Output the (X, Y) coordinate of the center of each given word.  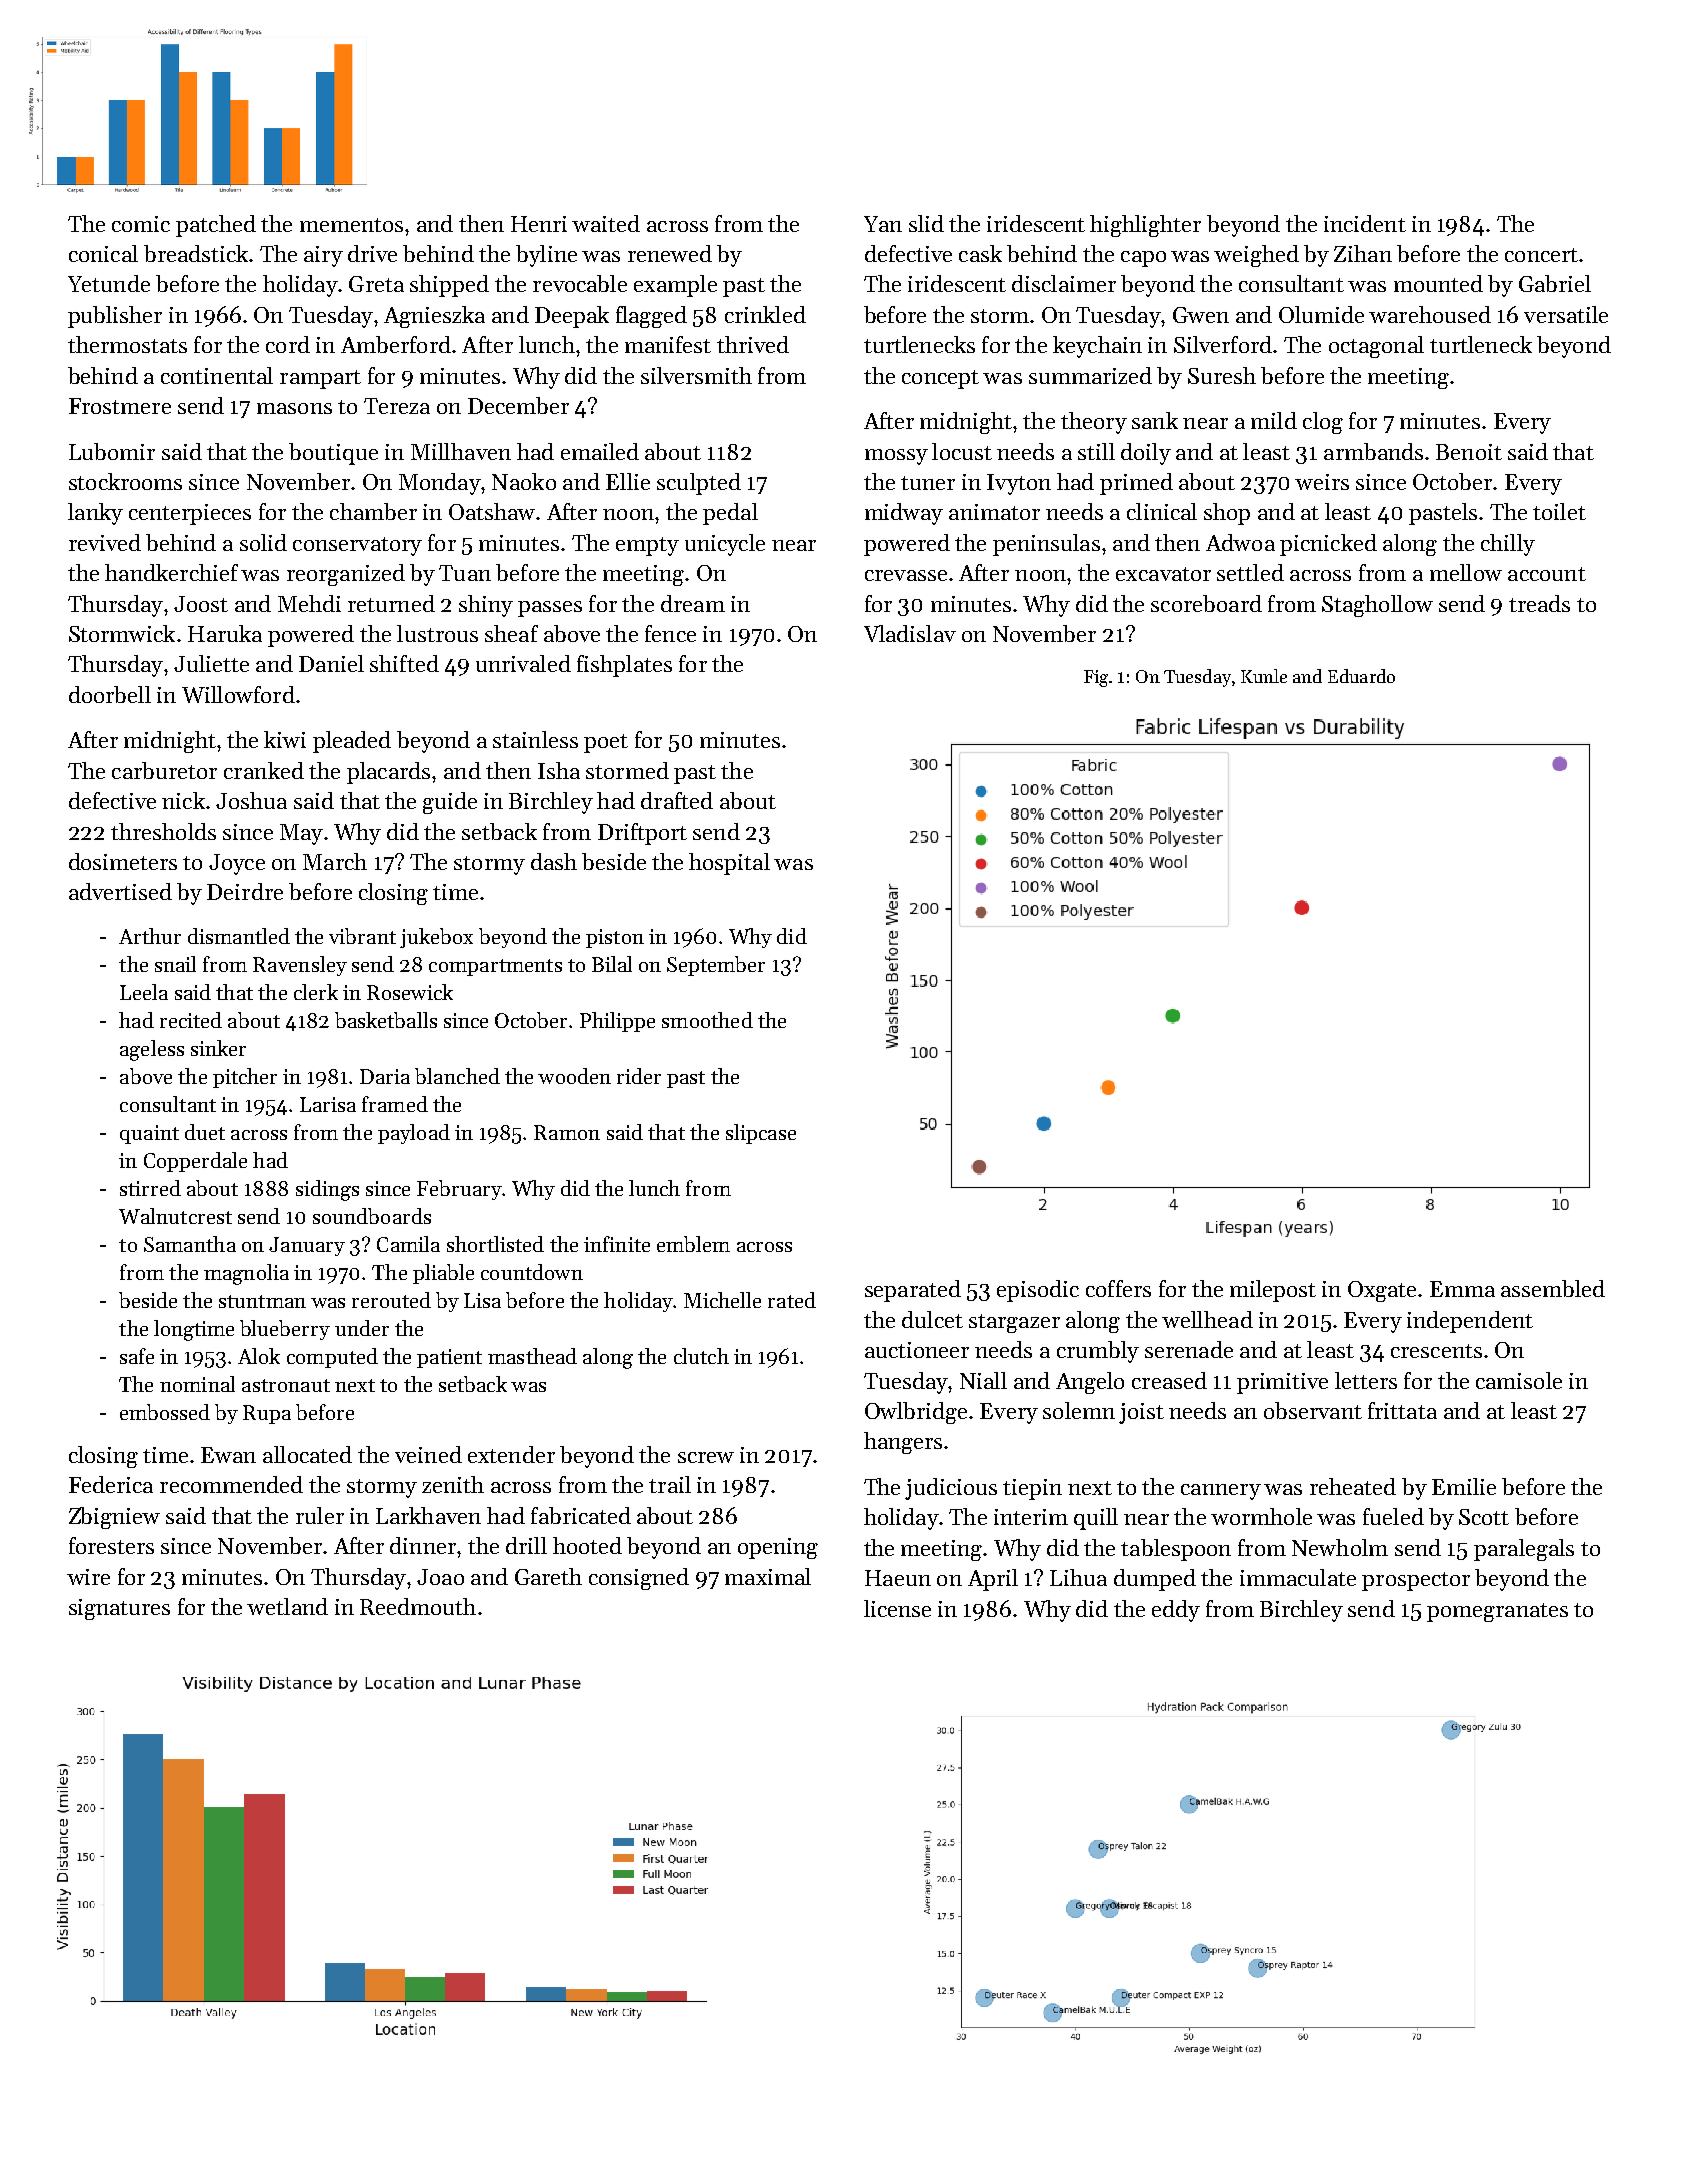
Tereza (397, 406)
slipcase (761, 1134)
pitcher (245, 1078)
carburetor (164, 770)
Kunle (1264, 676)
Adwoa (1240, 542)
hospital (729, 864)
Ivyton (1019, 484)
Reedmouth (418, 1606)
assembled (1553, 1288)
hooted (587, 1545)
